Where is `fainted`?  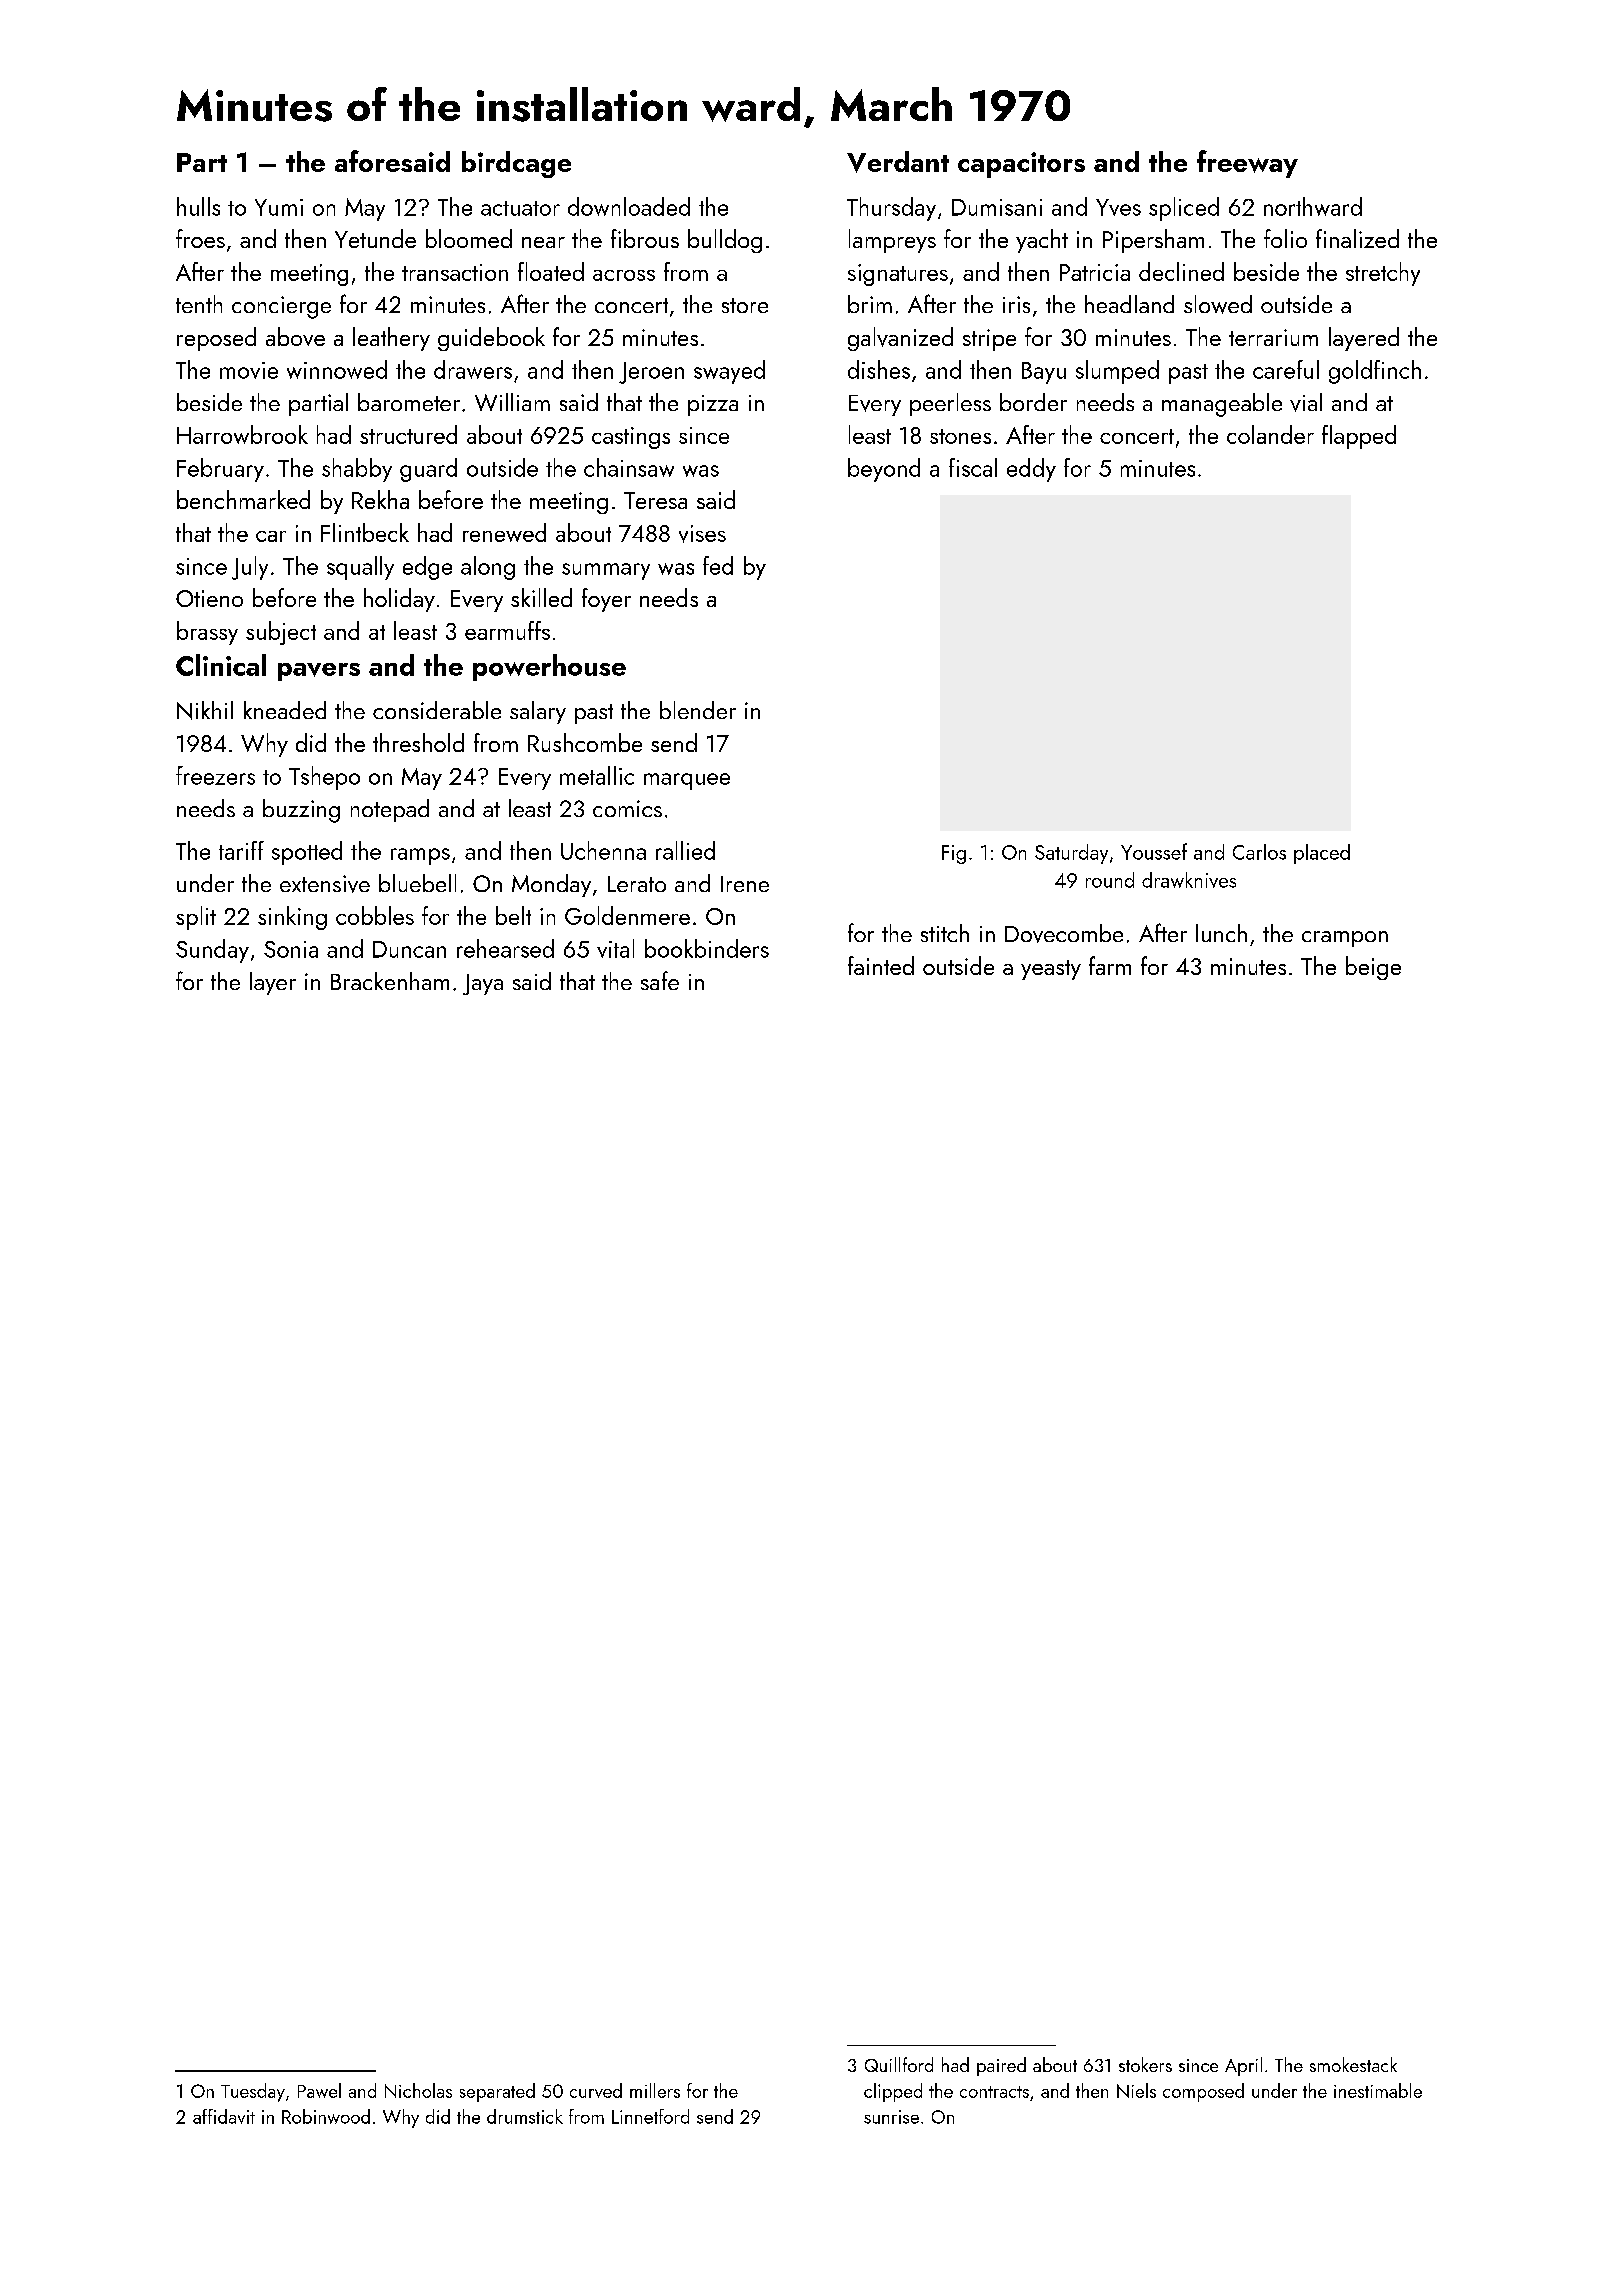 fainted is located at coordinates (881, 965).
